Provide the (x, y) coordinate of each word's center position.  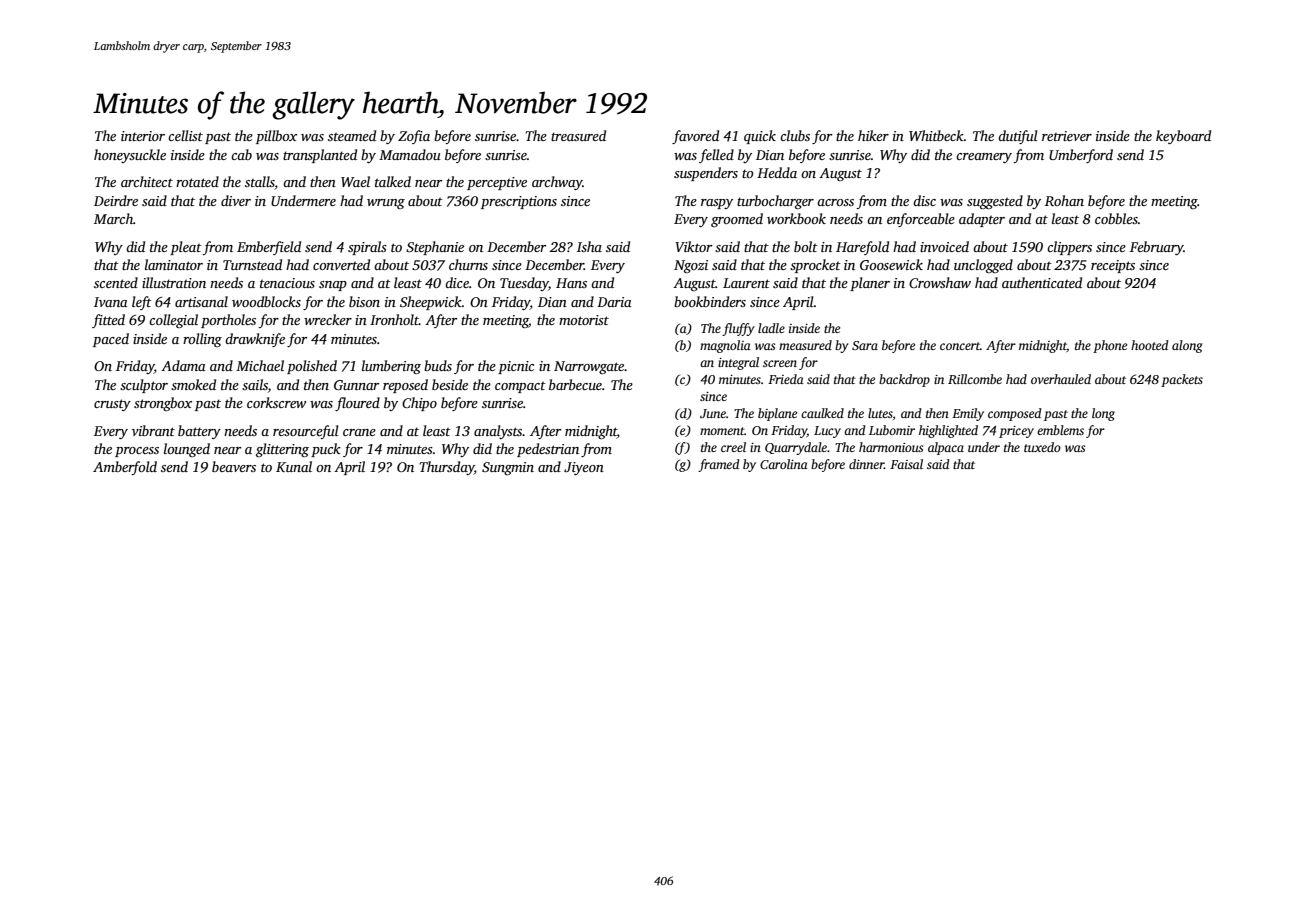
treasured (578, 135)
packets (1182, 380)
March (113, 218)
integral (738, 363)
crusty (112, 405)
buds (438, 365)
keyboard (1183, 137)
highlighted (948, 431)
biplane (777, 414)
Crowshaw (940, 282)
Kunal (294, 466)
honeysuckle (130, 156)
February (1157, 248)
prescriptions (519, 202)
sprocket (815, 266)
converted (341, 264)
